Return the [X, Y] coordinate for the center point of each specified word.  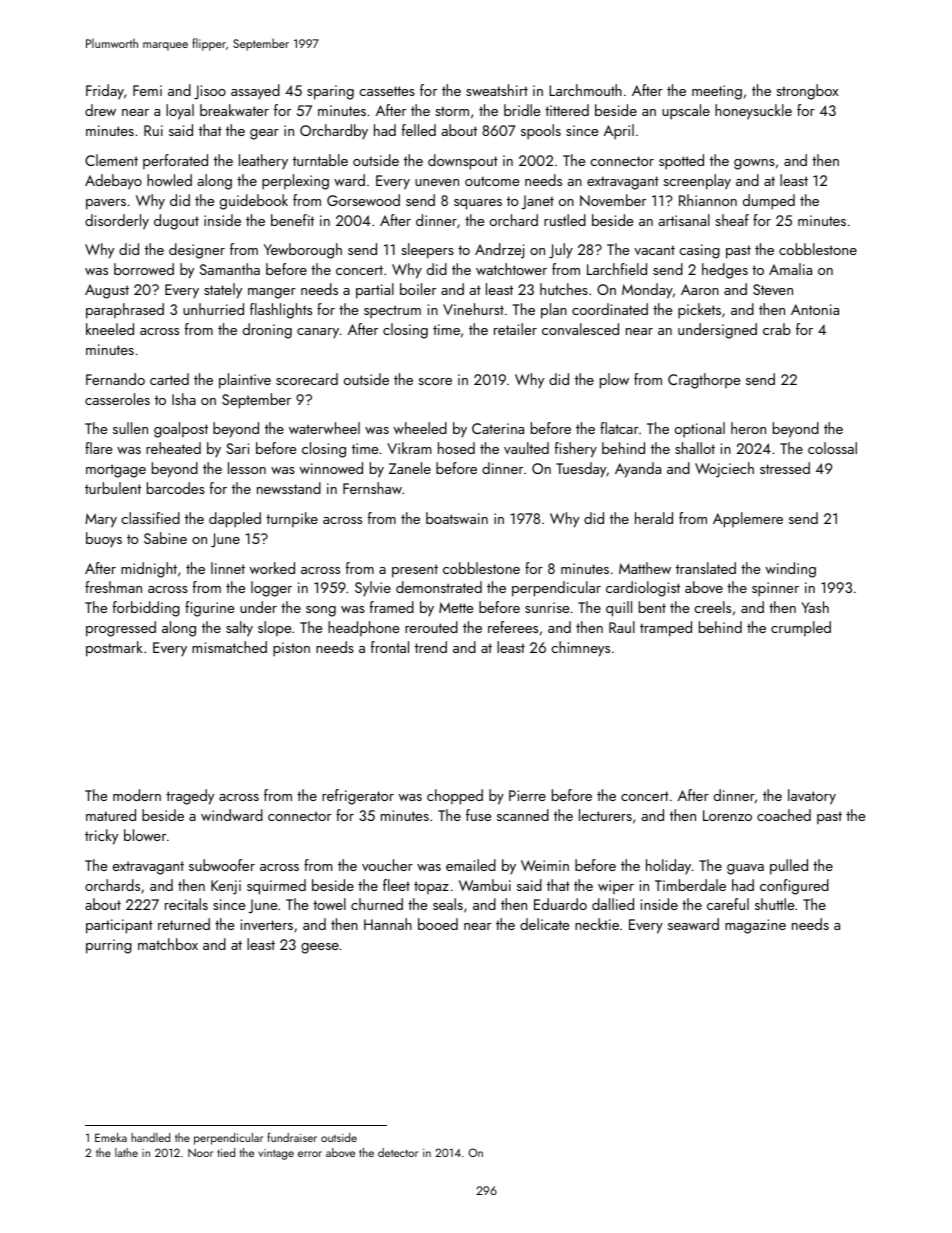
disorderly [117, 222]
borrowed [144, 269]
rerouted [431, 627]
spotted [681, 162]
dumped [769, 202]
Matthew [645, 568]
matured [111, 815]
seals [448, 904]
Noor [200, 1153]
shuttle [774, 904]
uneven [437, 182]
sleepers [427, 251]
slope [274, 628]
